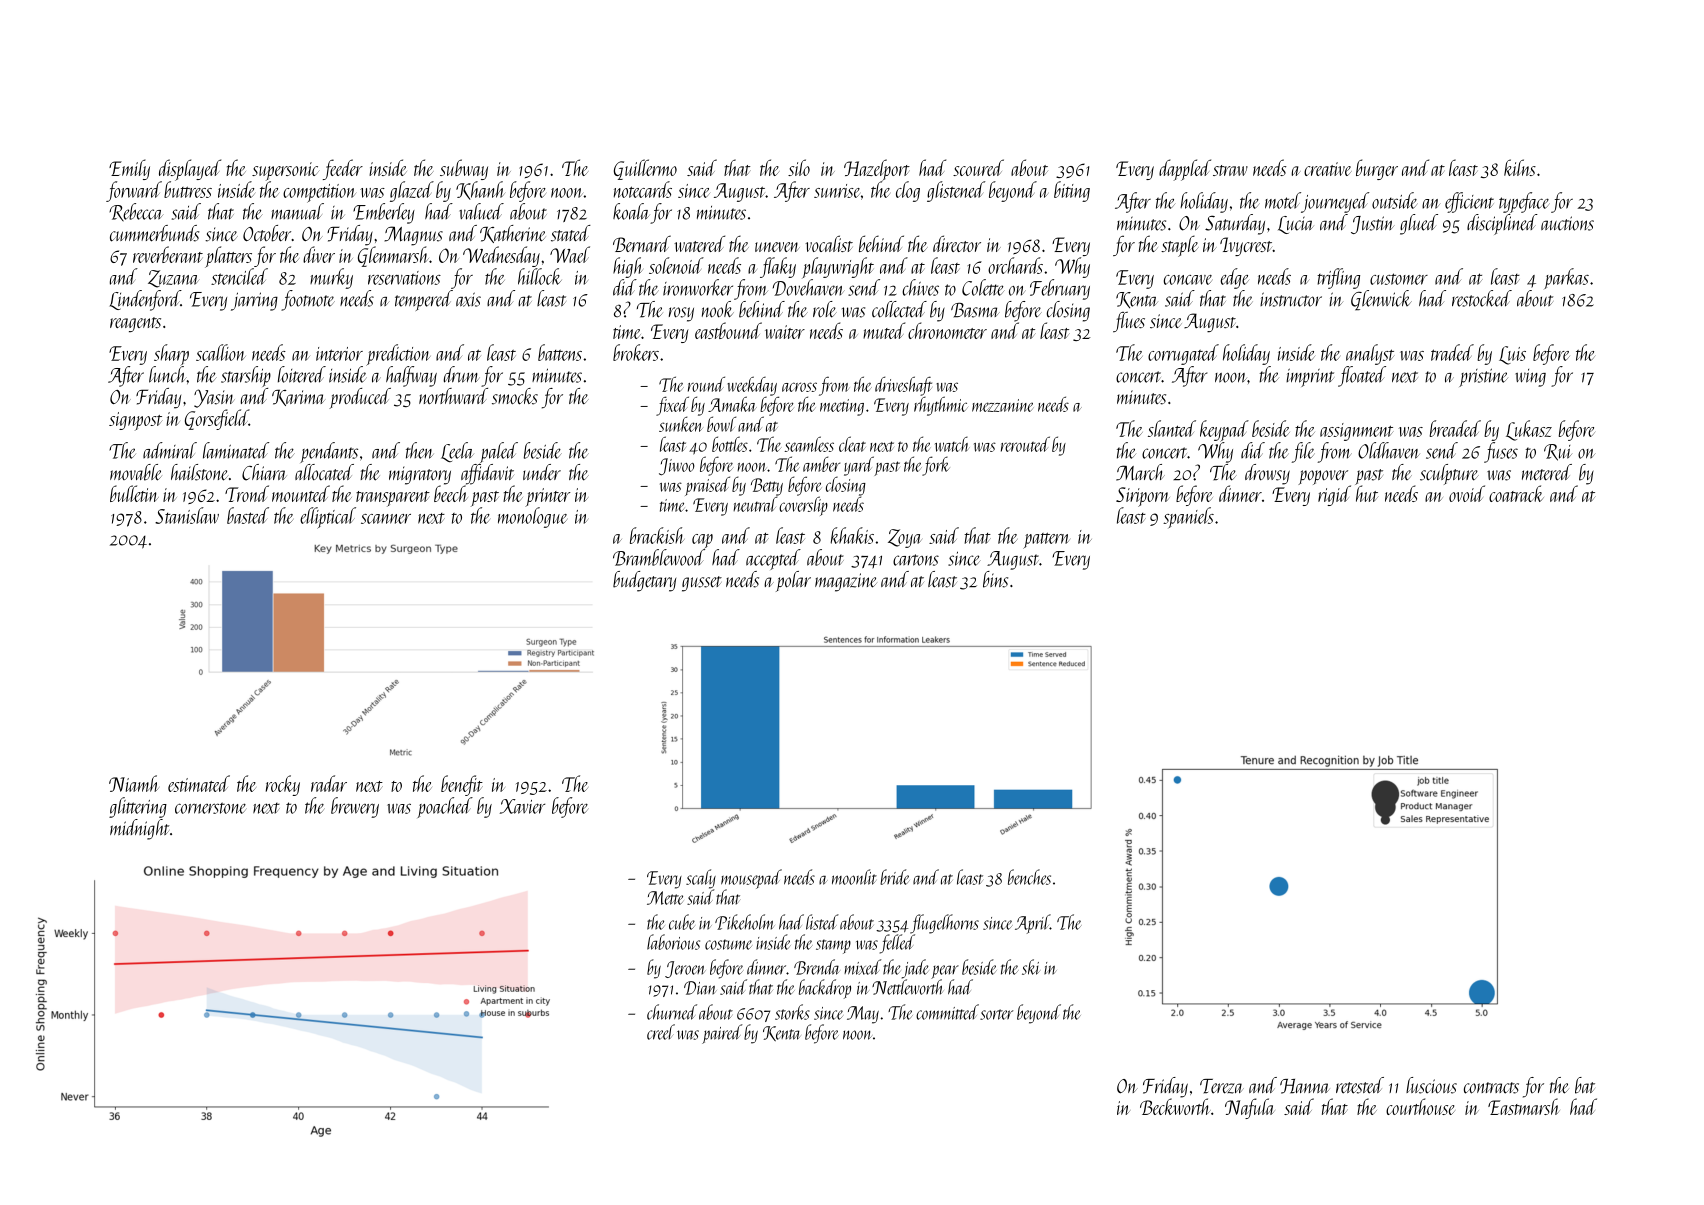 The image size is (1704, 1205). Describe the element at coordinates (1567, 223) in the screenshot. I see `auctions` at that location.
